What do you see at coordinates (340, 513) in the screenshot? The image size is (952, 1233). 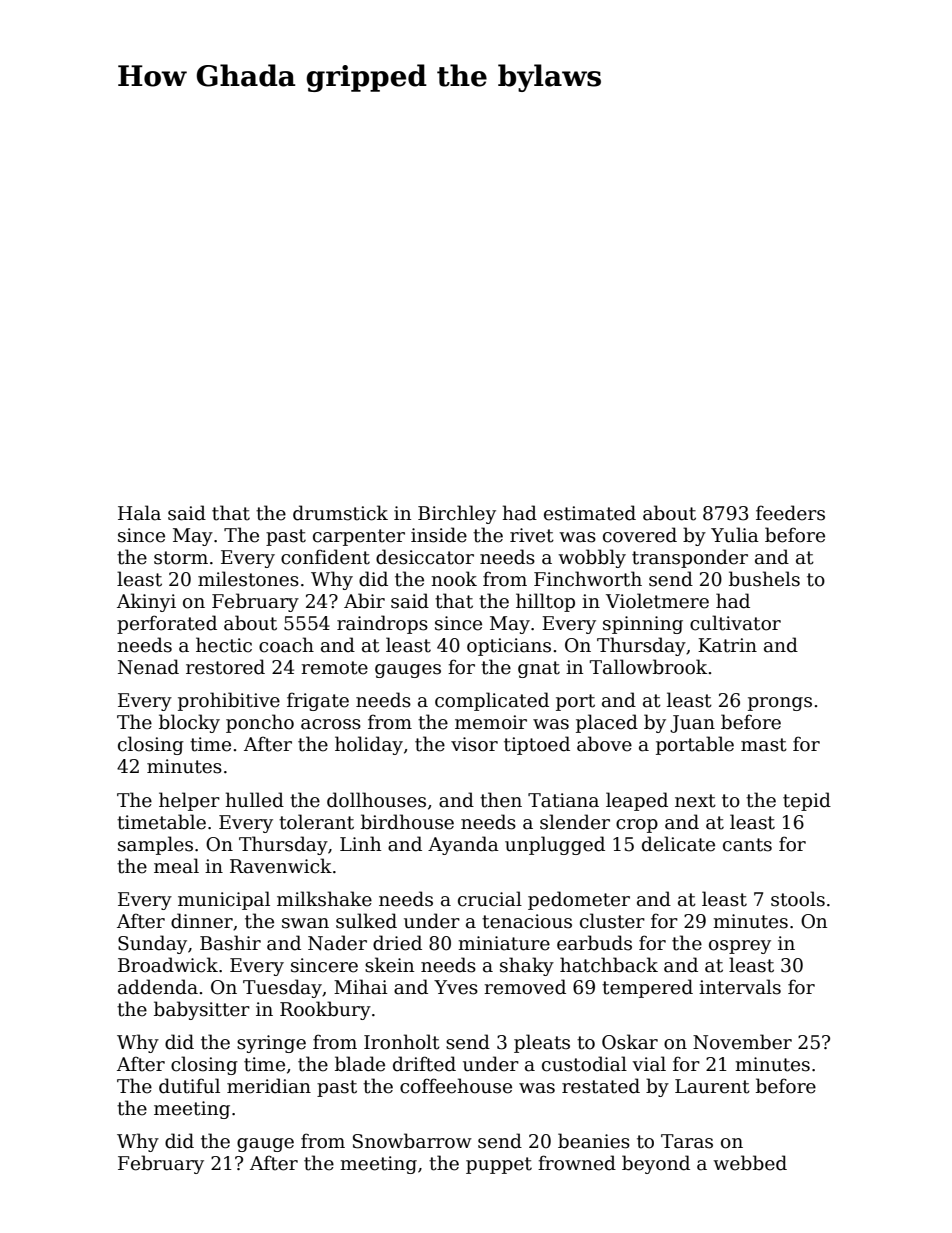 I see `drumstick` at bounding box center [340, 513].
